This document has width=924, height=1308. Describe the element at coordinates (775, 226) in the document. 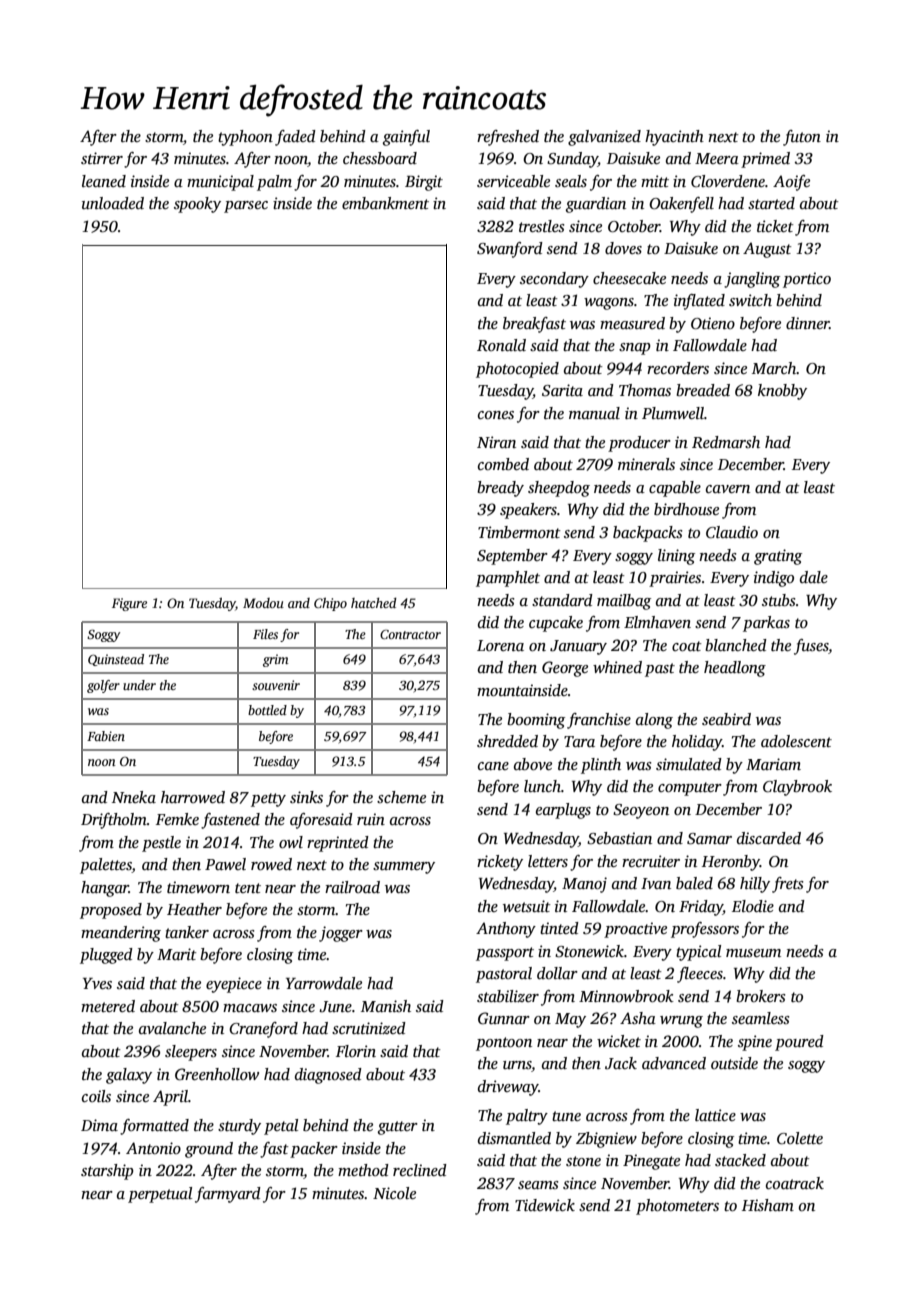

I see `ticket` at that location.
